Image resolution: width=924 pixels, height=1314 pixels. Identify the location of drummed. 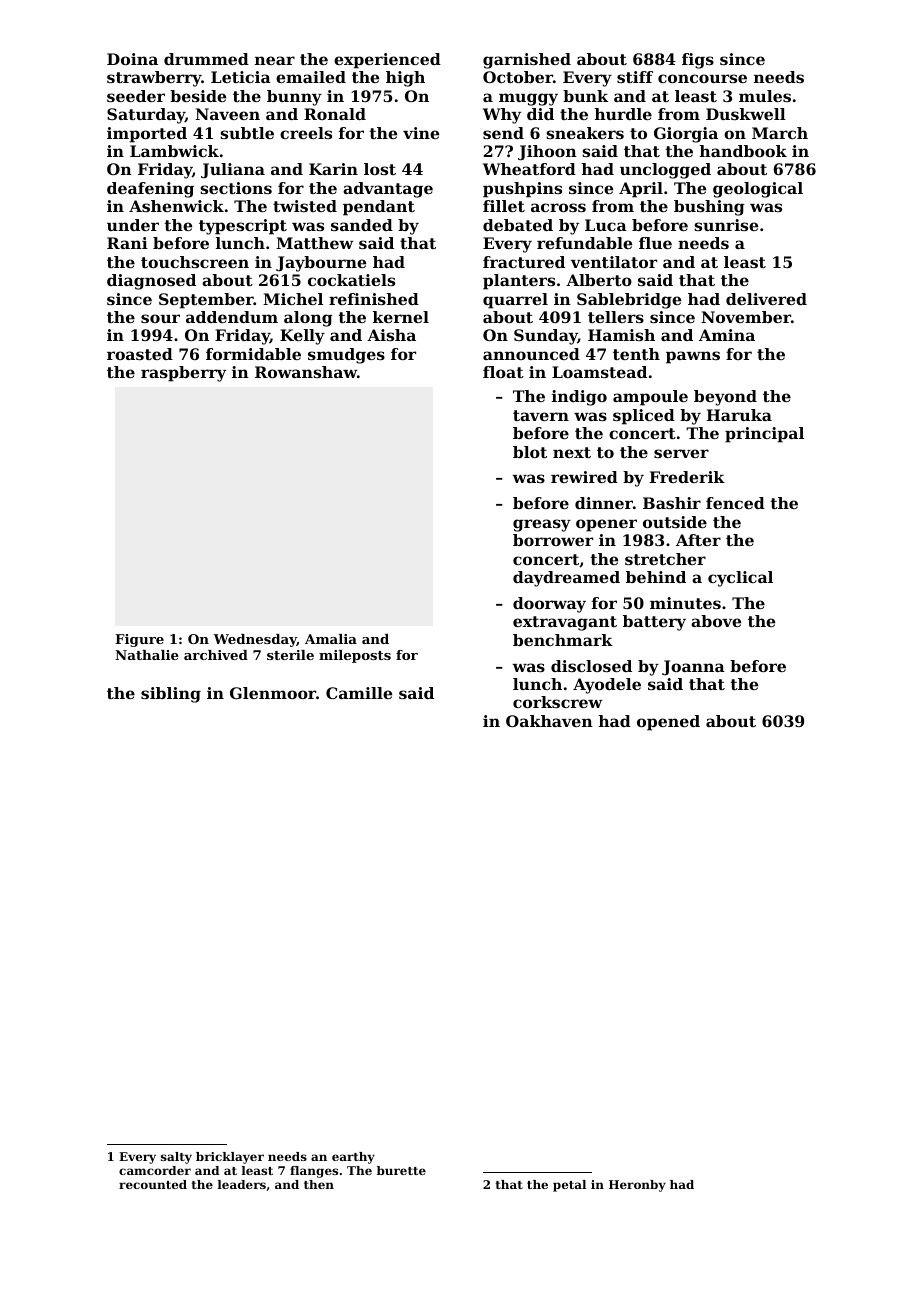
(206, 59).
